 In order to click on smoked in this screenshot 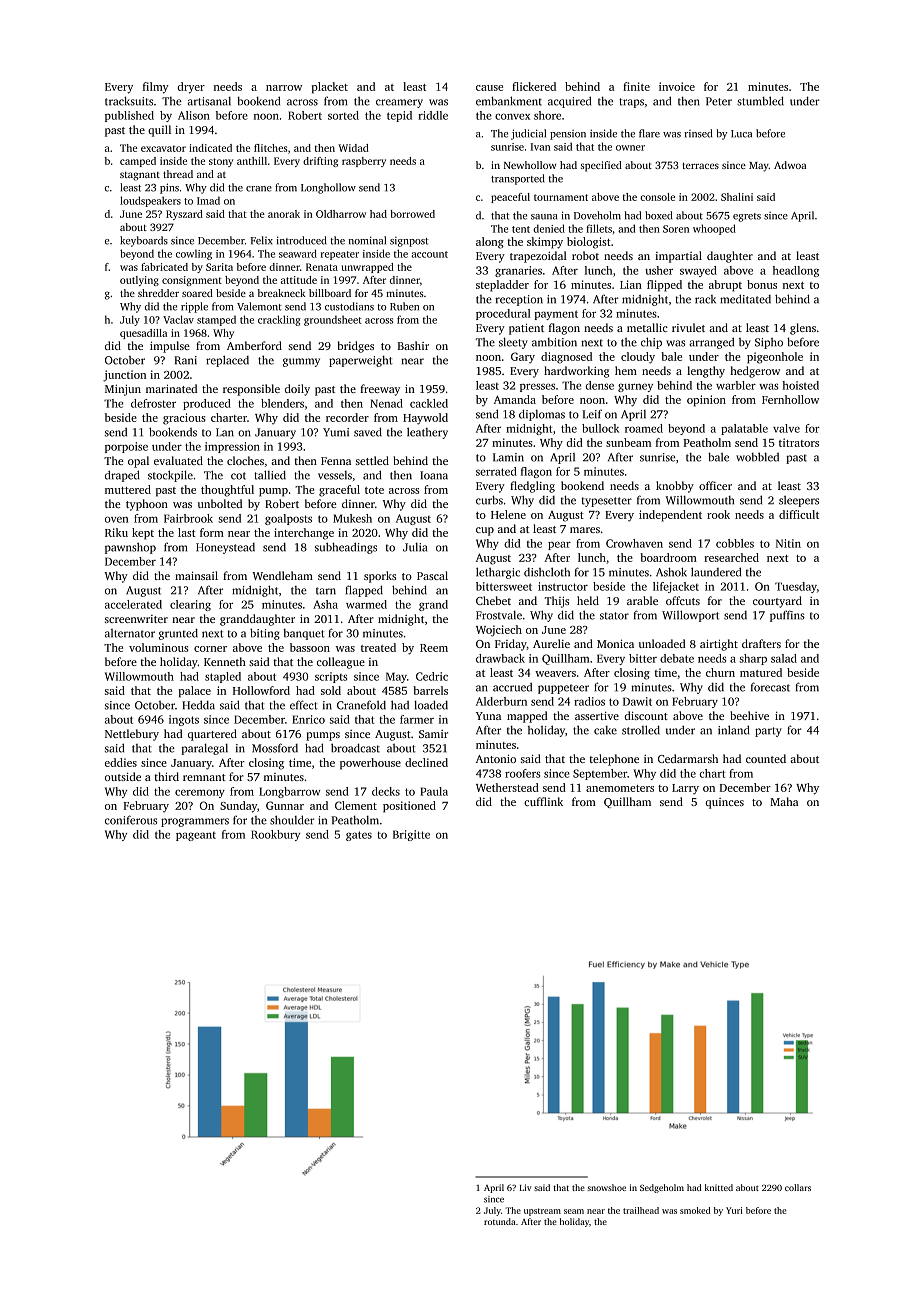, I will do `click(695, 1210)`.
